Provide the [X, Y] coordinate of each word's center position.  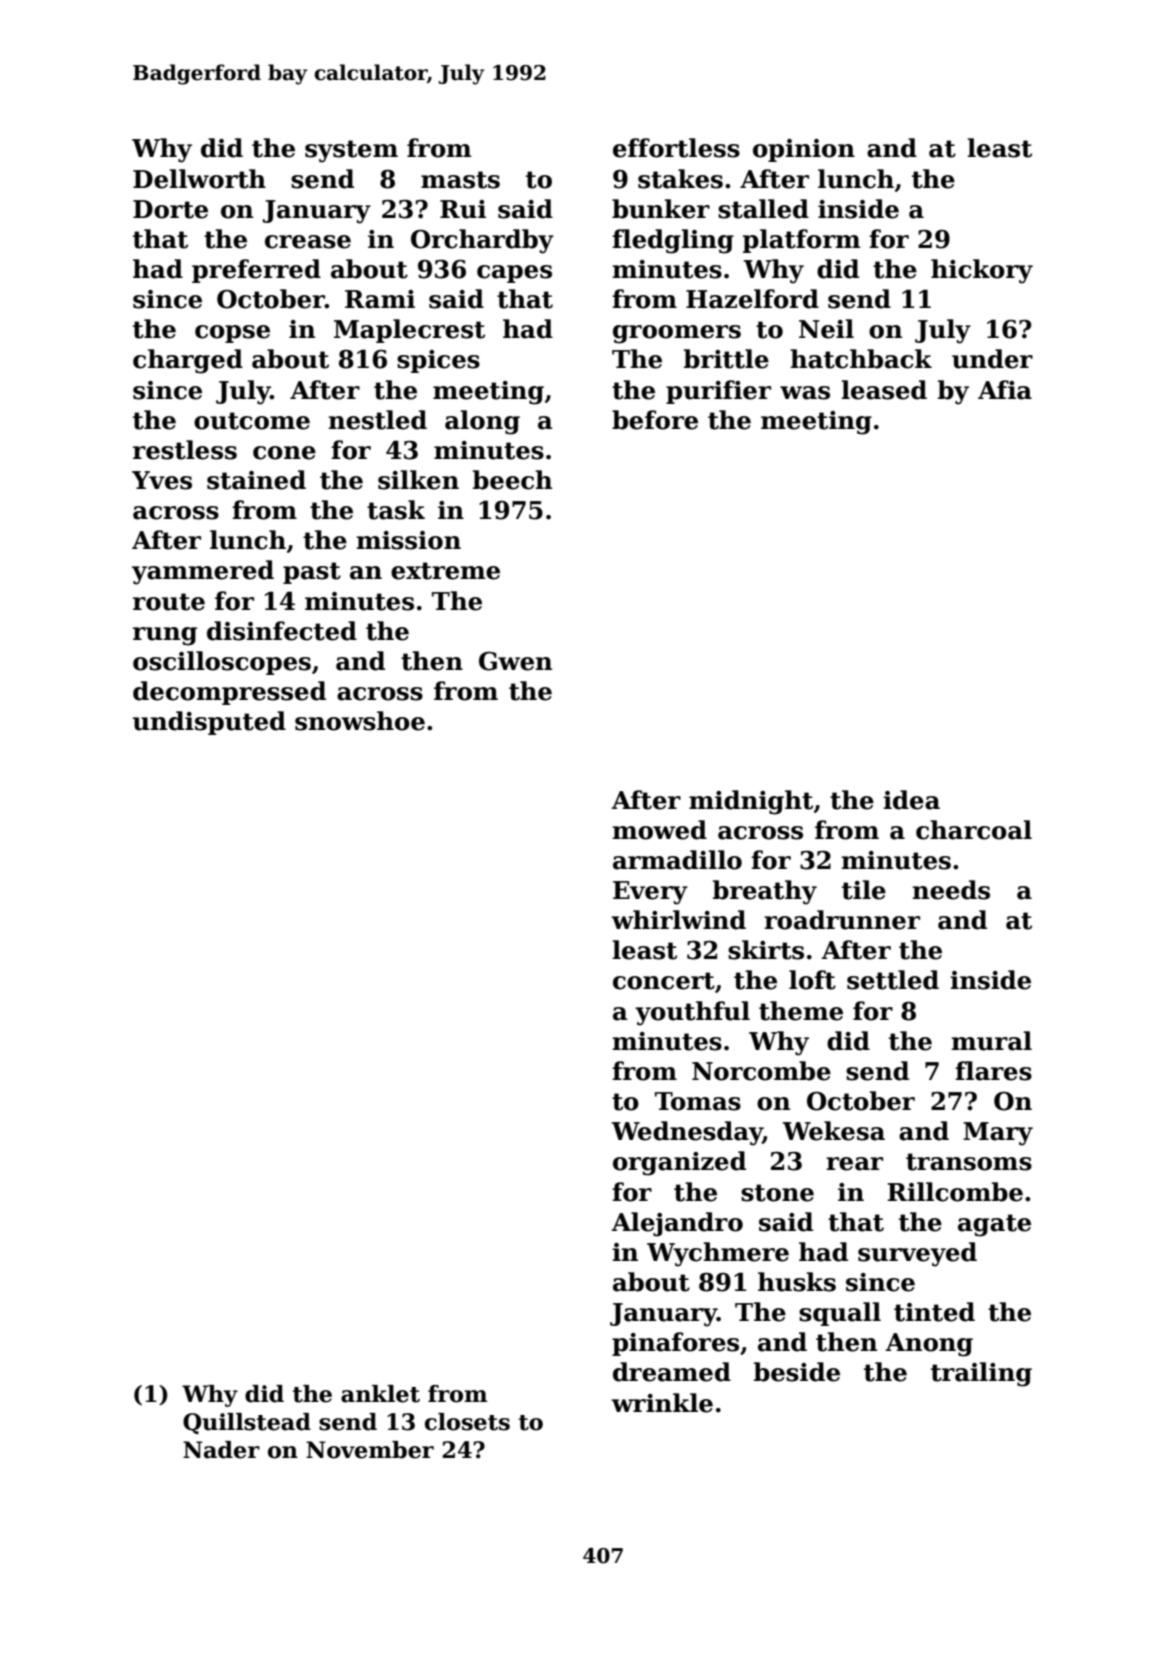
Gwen [515, 661]
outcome [252, 421]
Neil [826, 329]
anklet [380, 1394]
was [805, 393]
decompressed [229, 693]
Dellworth [199, 179]
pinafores [675, 1344]
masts [460, 180]
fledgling [673, 241]
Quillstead [247, 1423]
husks [797, 1282]
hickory [982, 271]
